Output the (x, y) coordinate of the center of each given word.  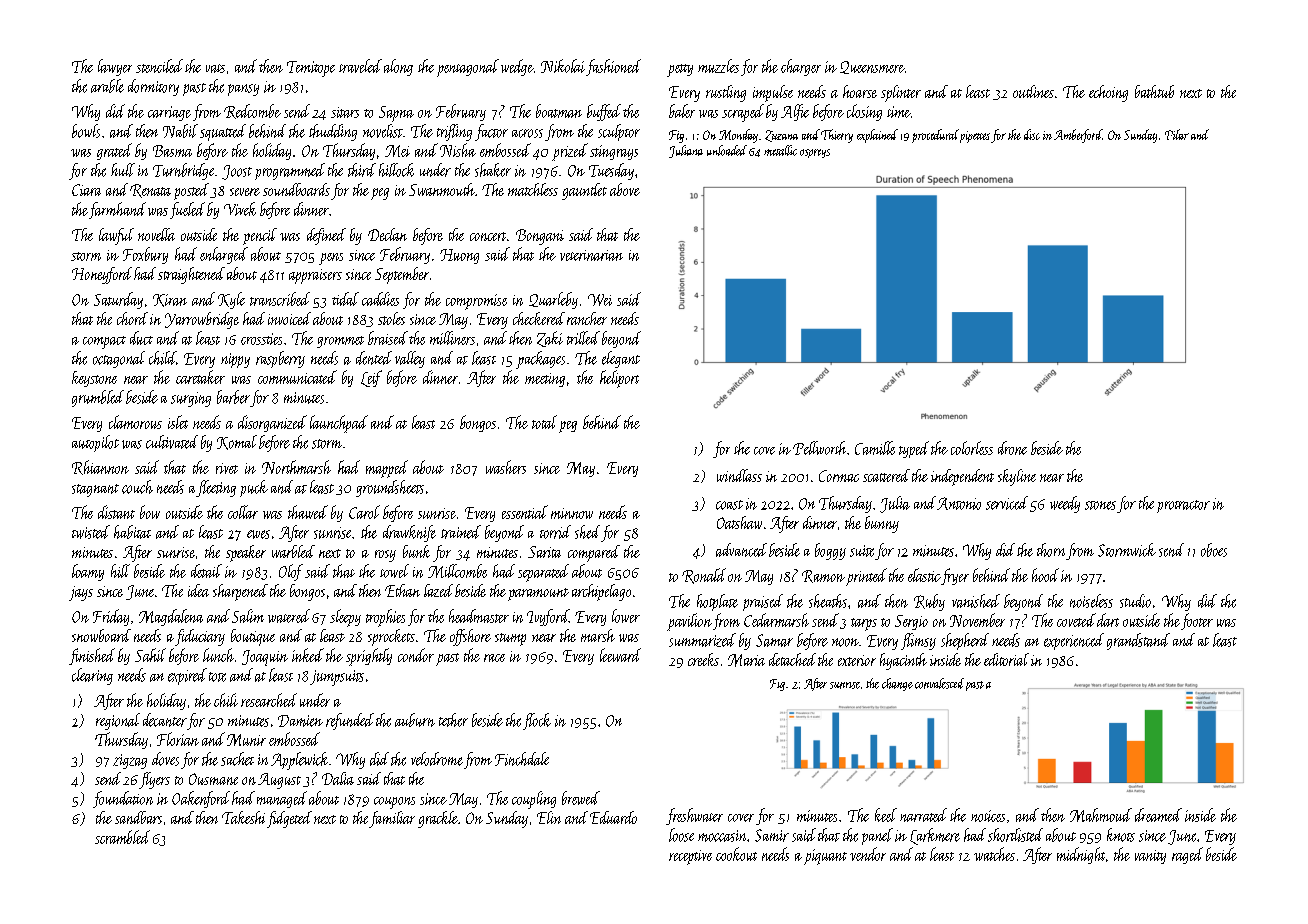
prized (570, 152)
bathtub (1154, 91)
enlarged (224, 255)
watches (994, 854)
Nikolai (563, 66)
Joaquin (265, 658)
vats (215, 68)
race (494, 658)
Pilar (1177, 134)
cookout (736, 854)
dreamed (1158, 815)
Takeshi (243, 817)
